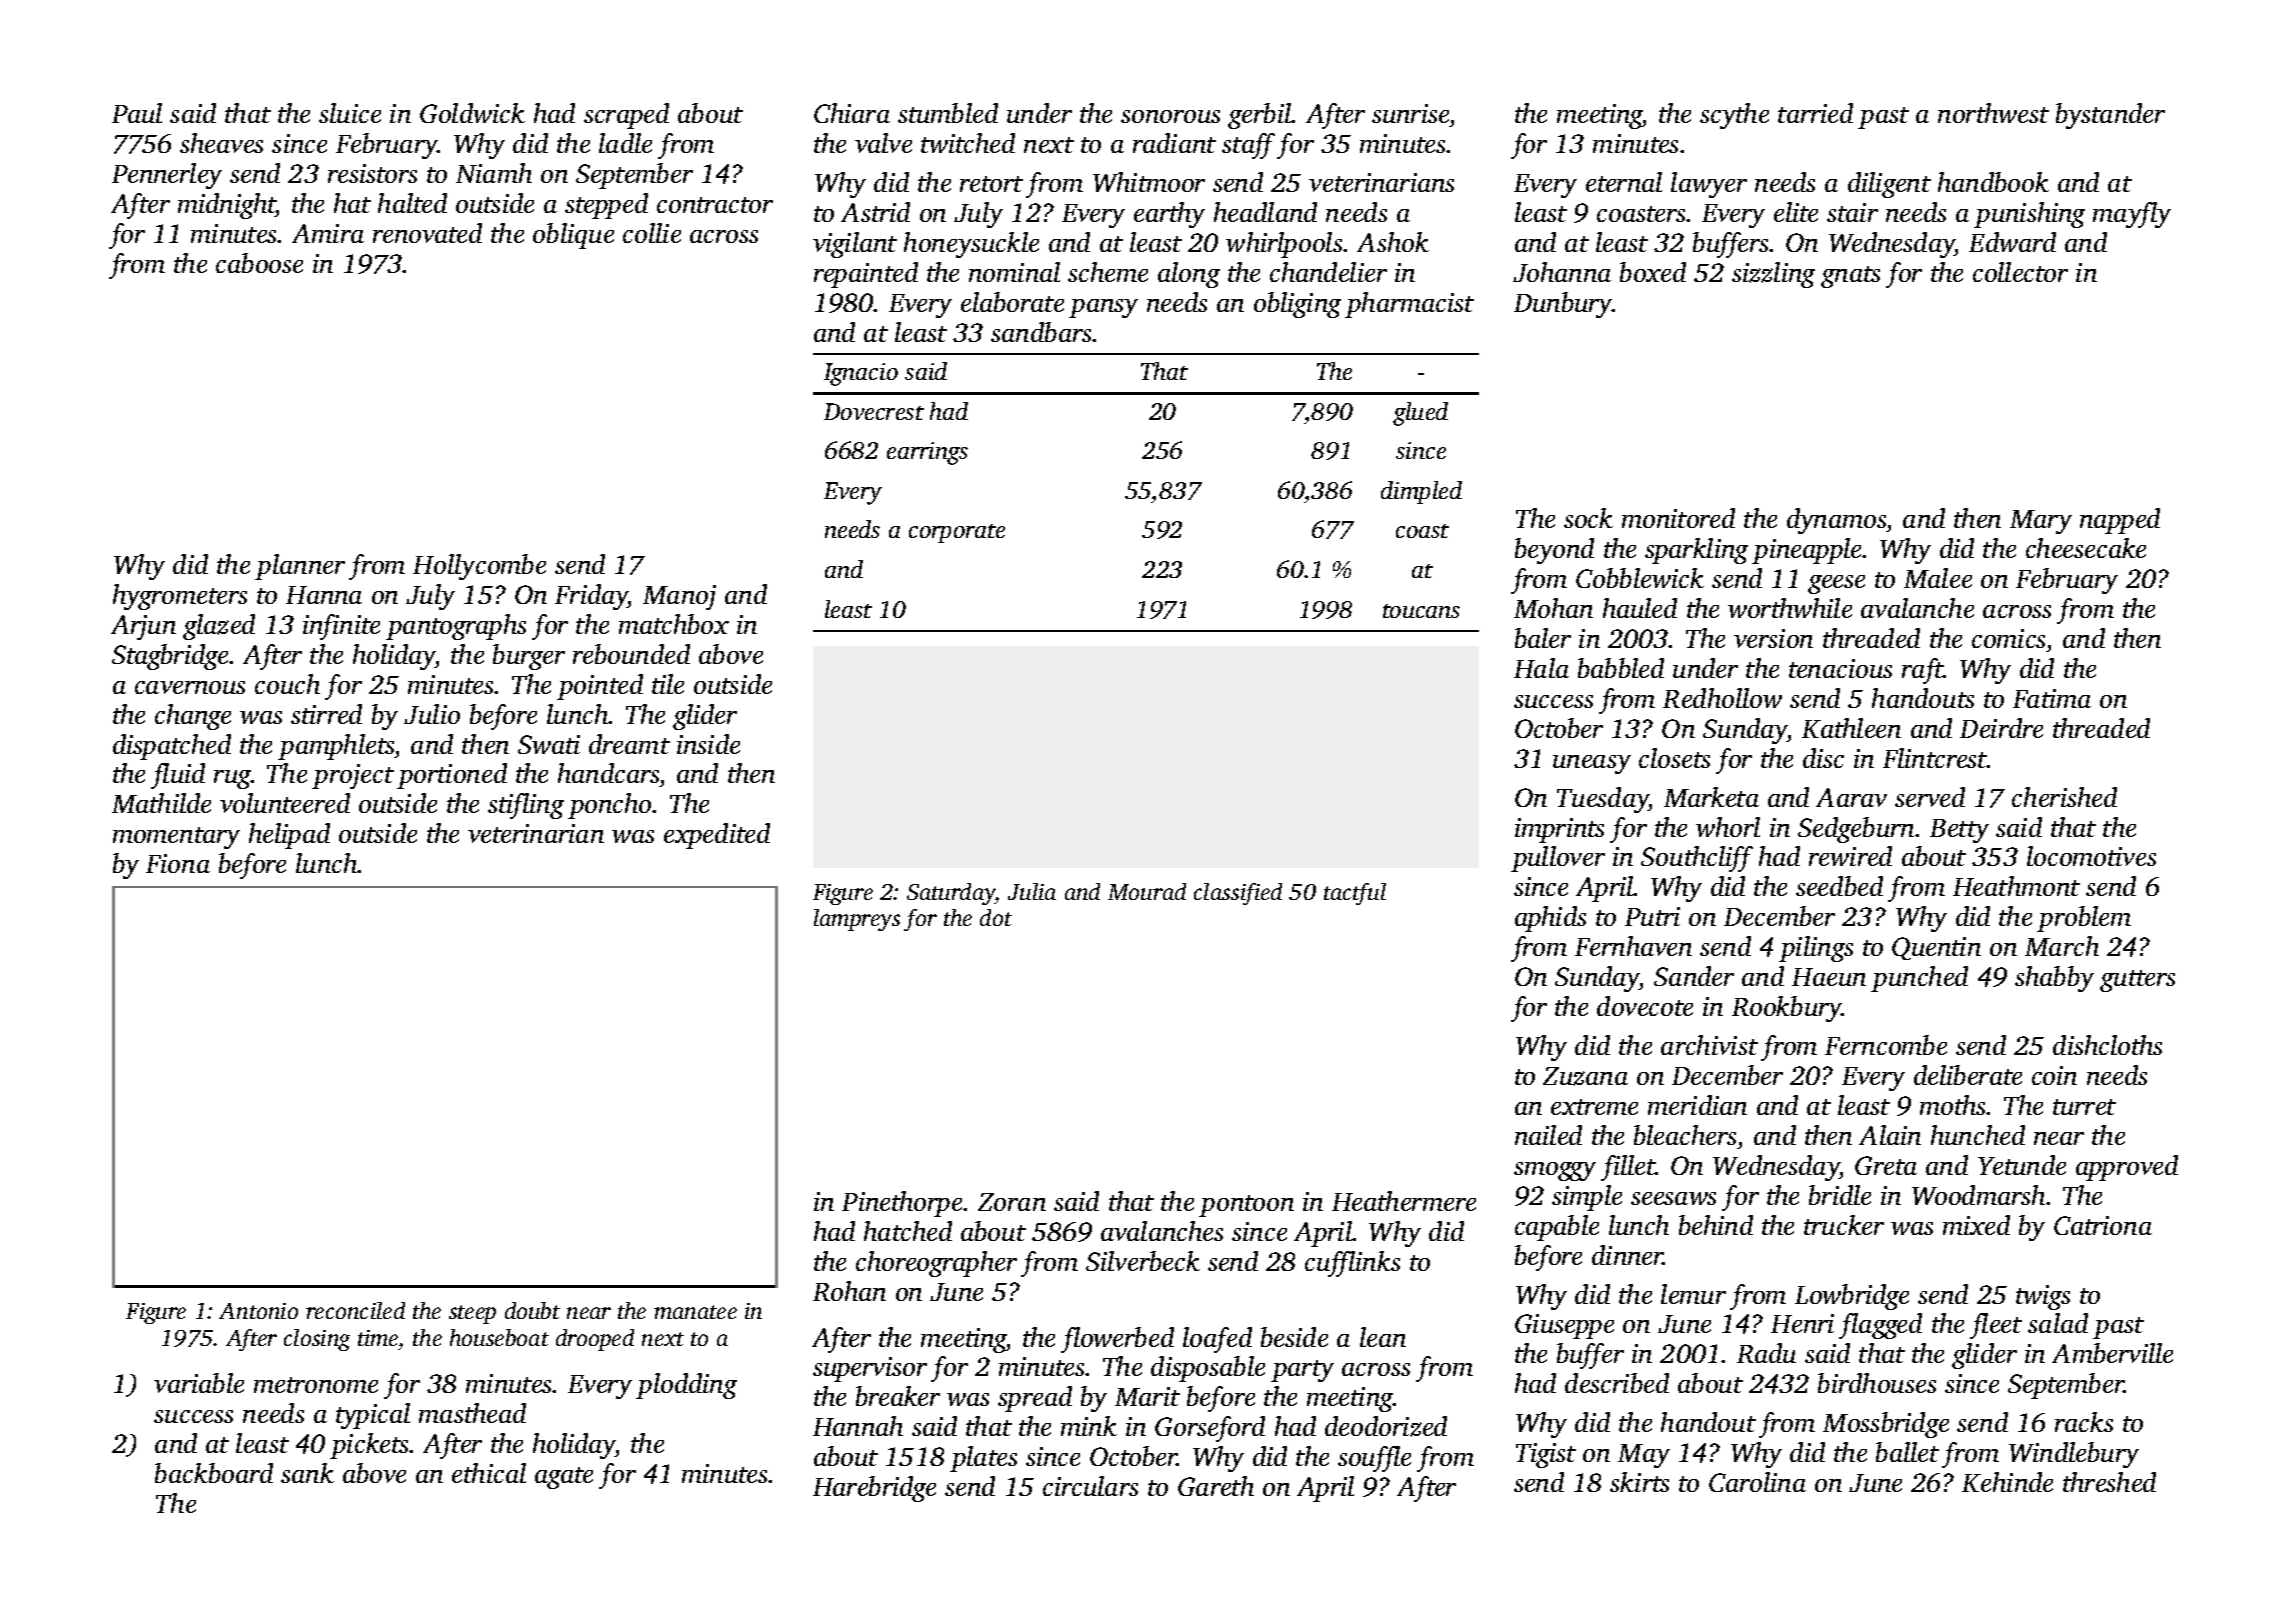  I want to click on corporate, so click(957, 533).
